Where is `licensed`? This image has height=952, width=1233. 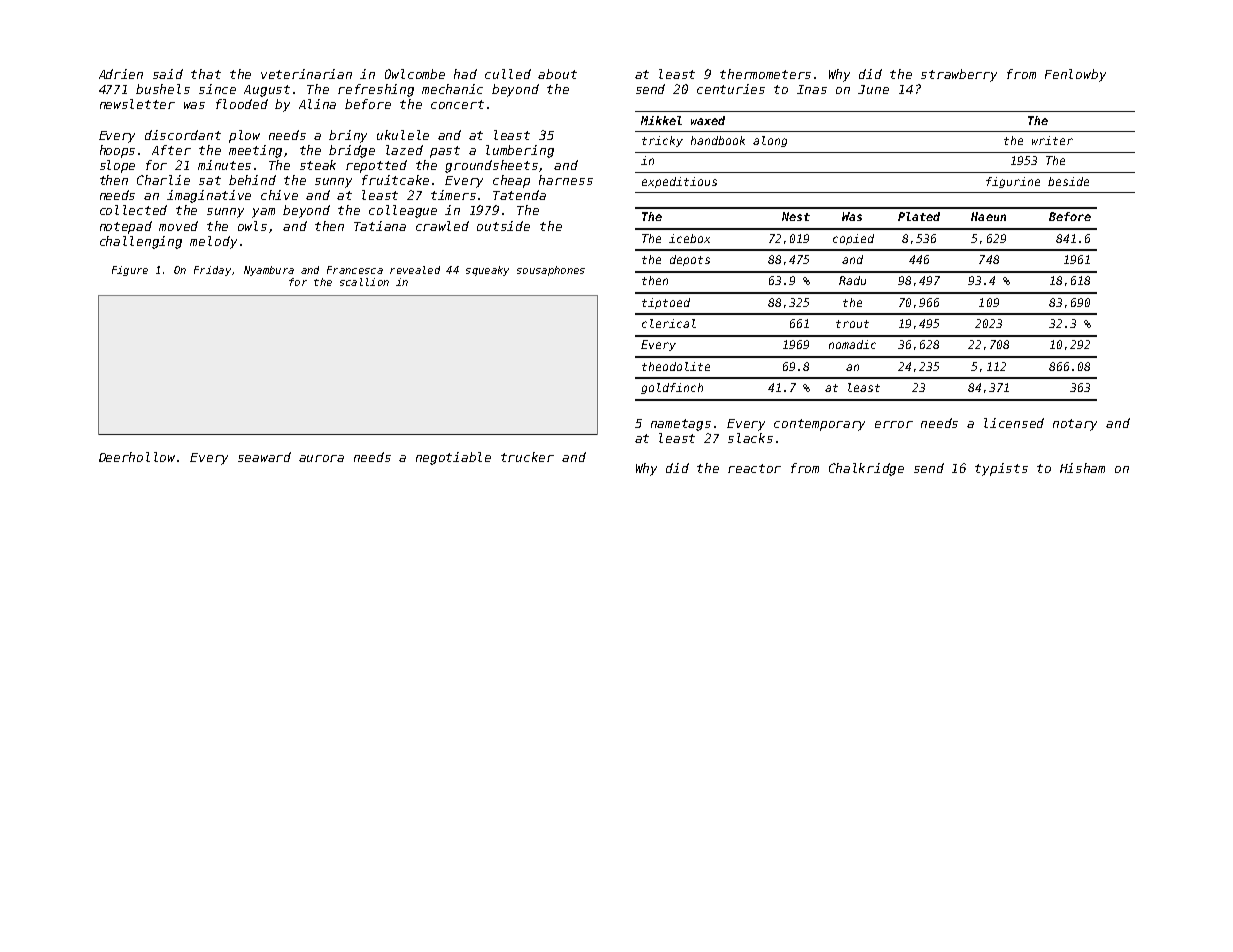
licensed is located at coordinates (1014, 423).
